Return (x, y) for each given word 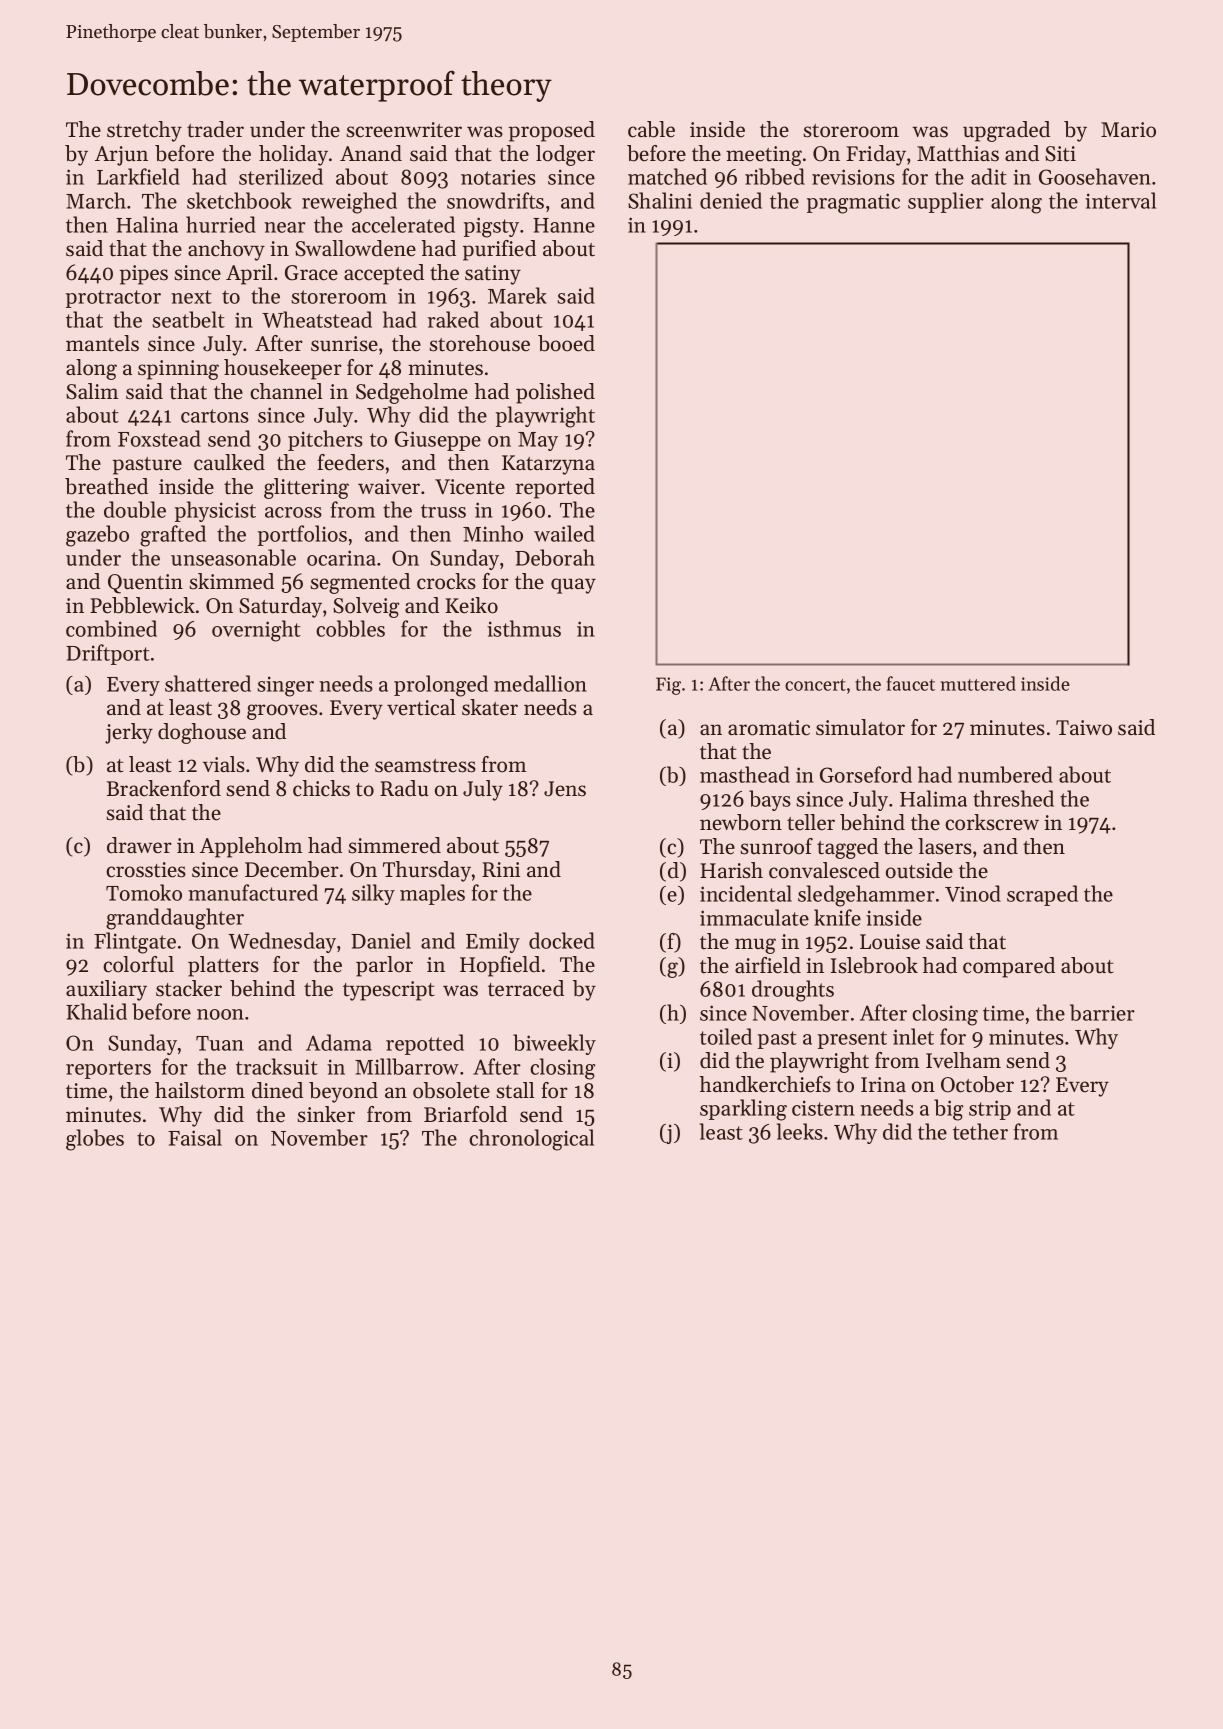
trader (215, 129)
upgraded (1006, 131)
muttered (978, 683)
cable (651, 129)
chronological (531, 1140)
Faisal (195, 1137)
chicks (321, 788)
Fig (668, 686)
